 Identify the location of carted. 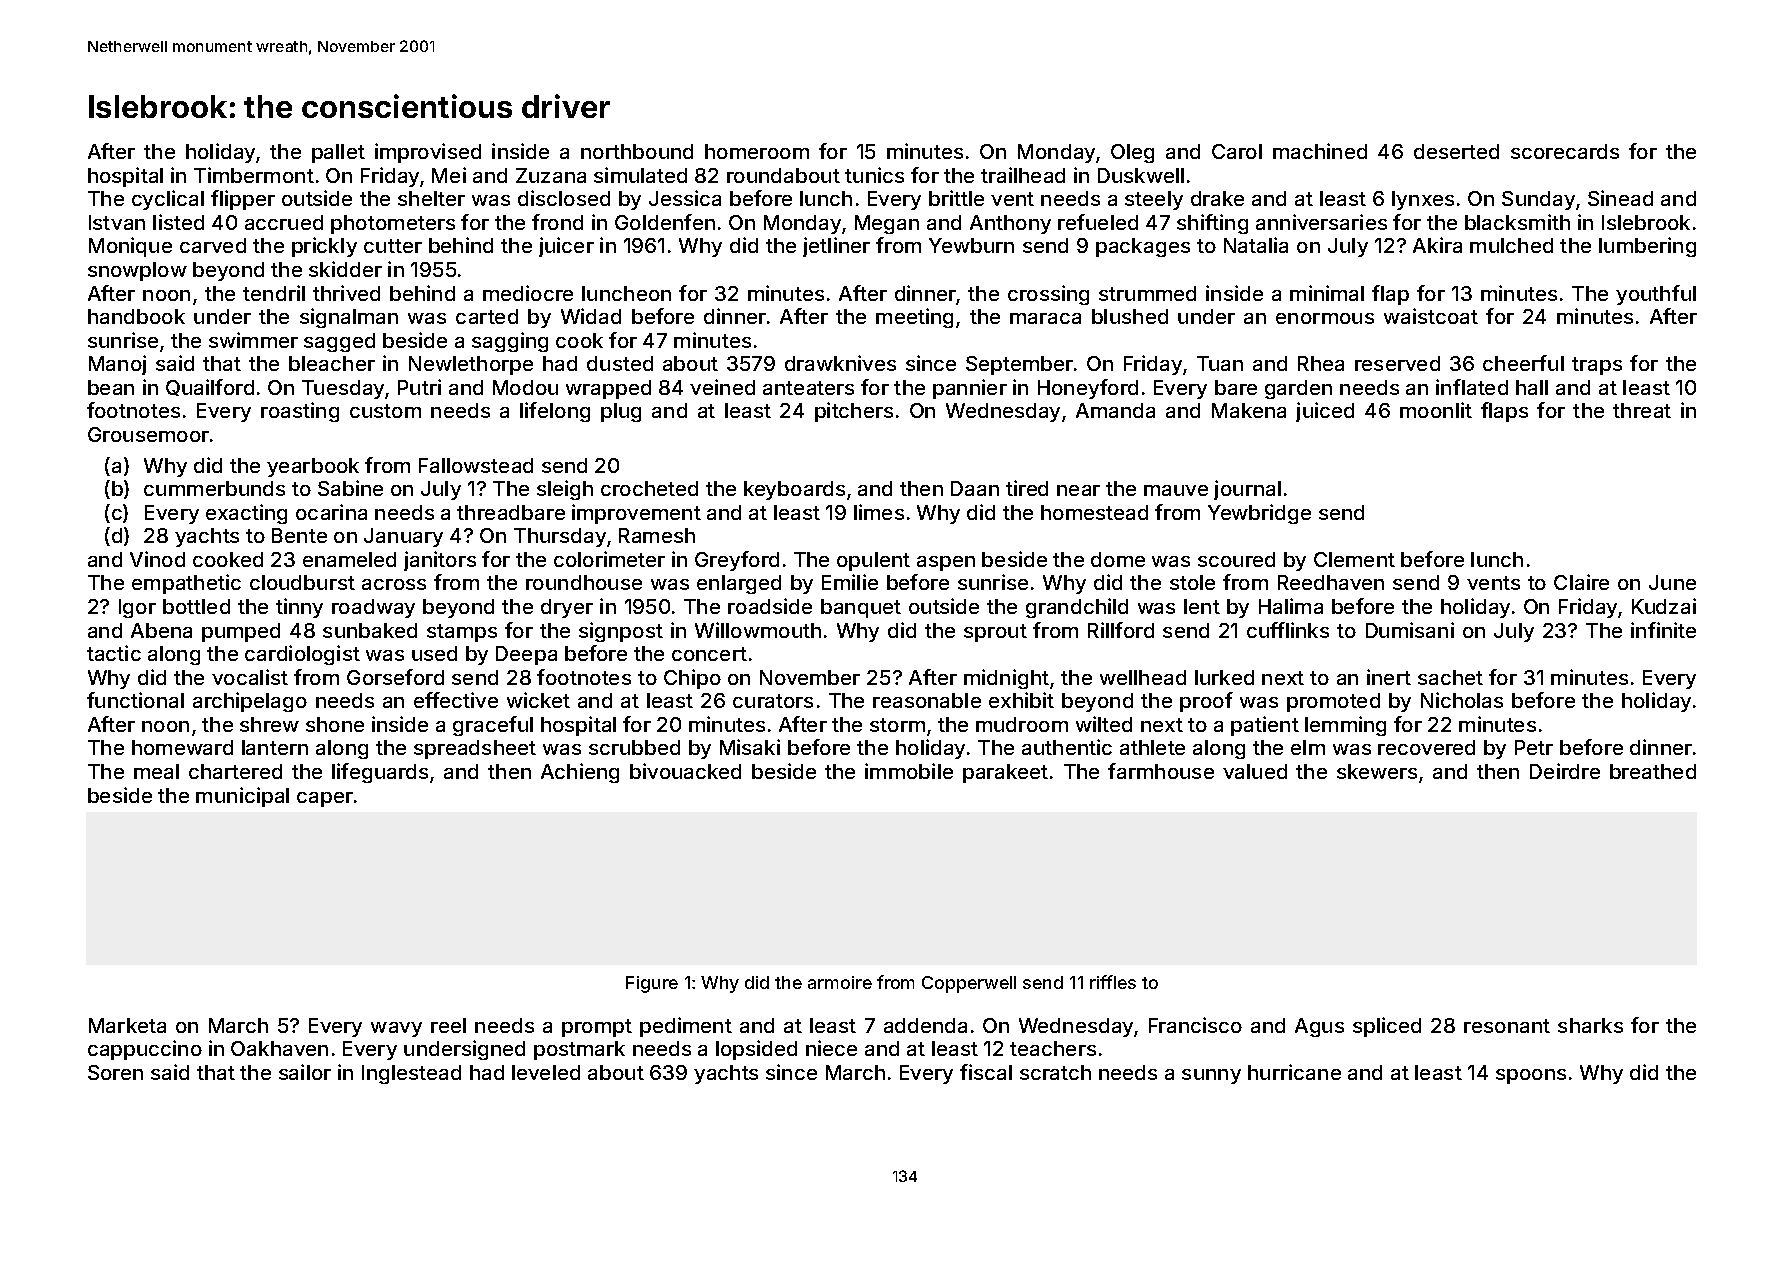
(487, 316).
